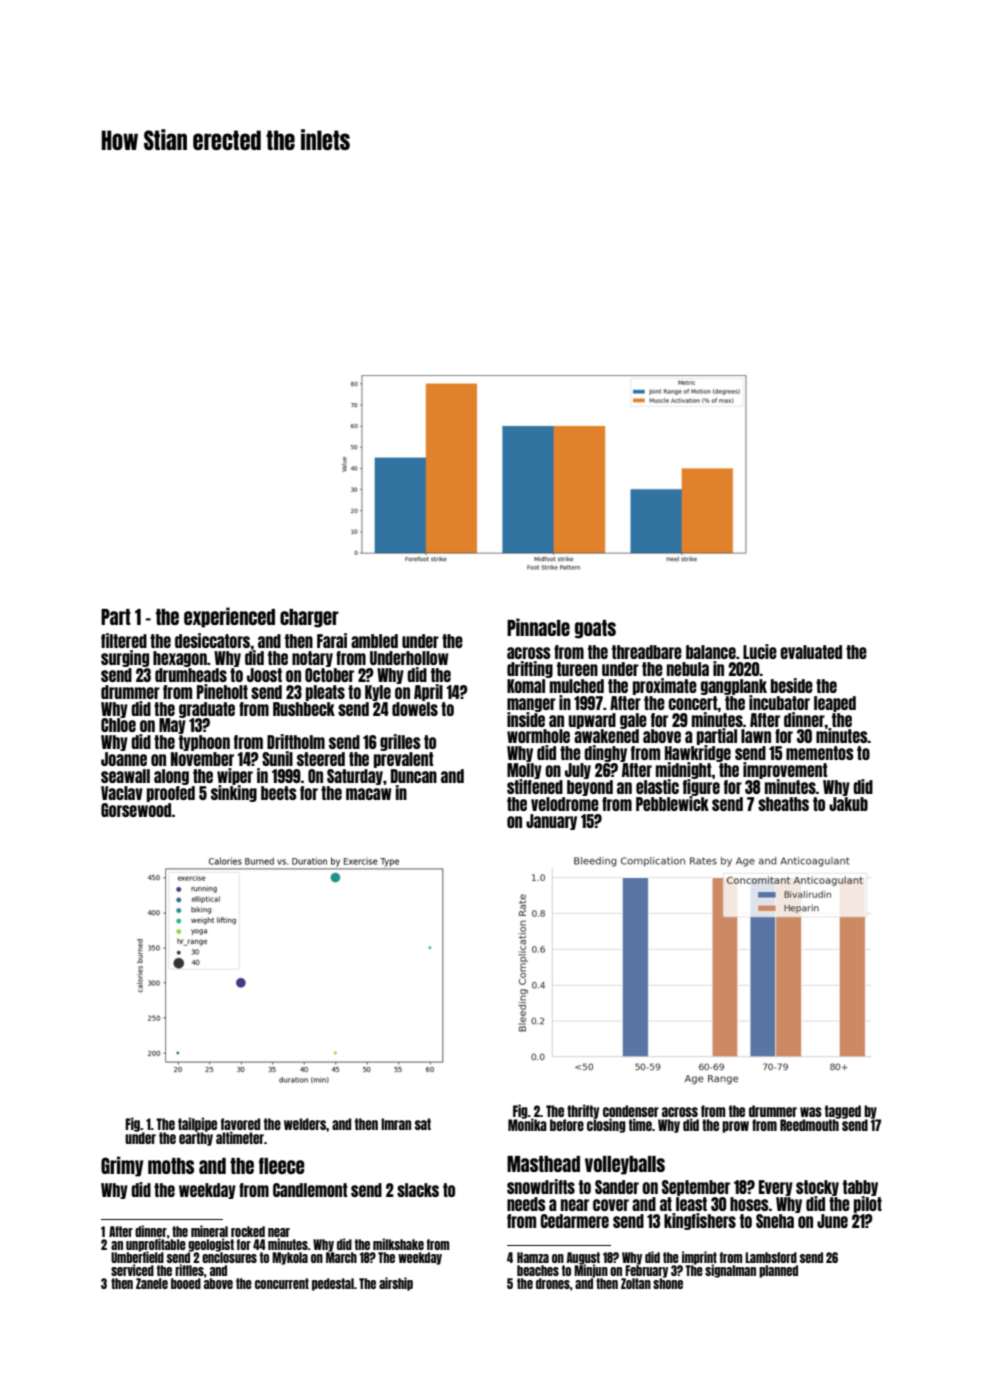  I want to click on tailpipe, so click(197, 1124).
